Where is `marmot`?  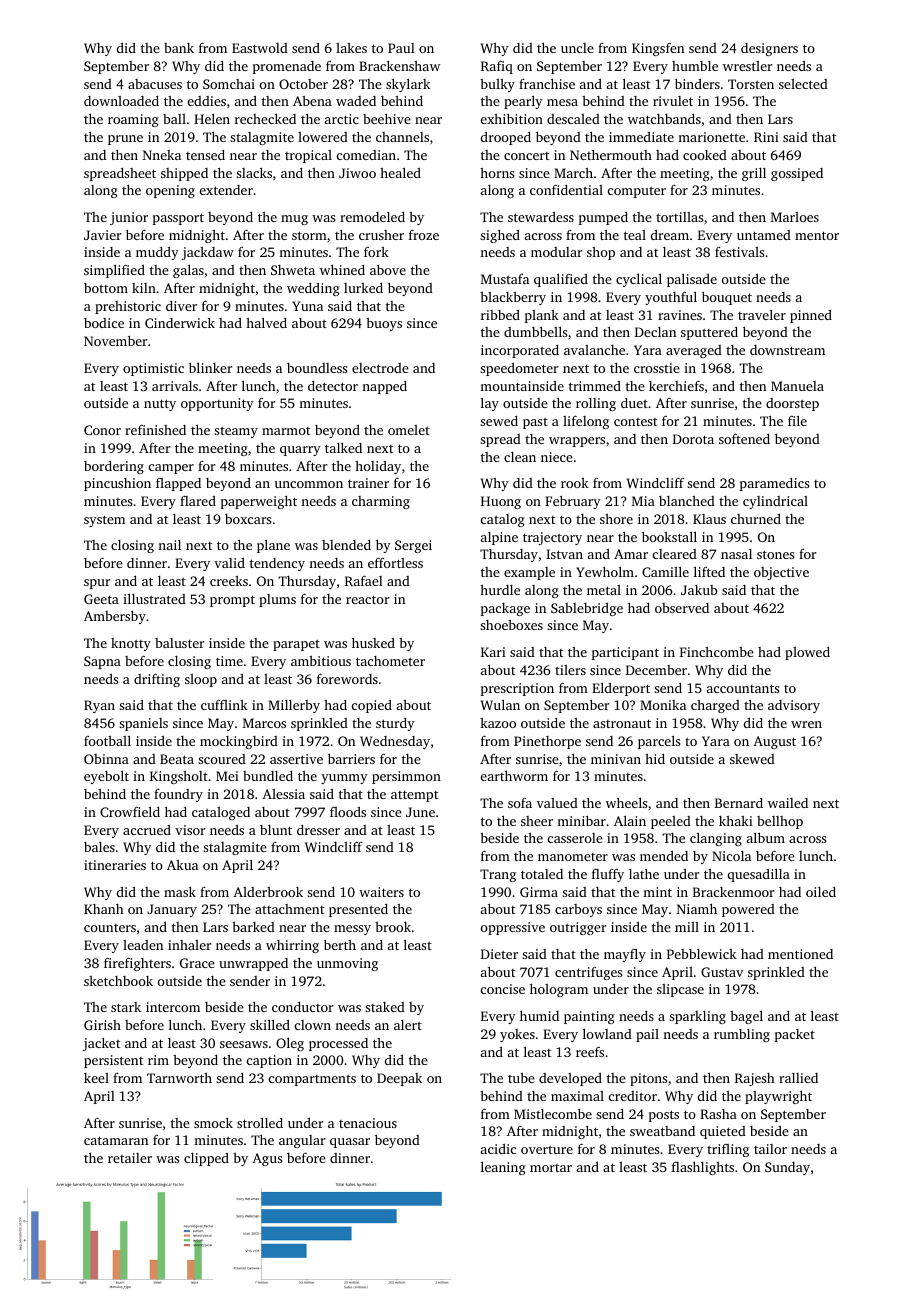 marmot is located at coordinates (286, 431).
